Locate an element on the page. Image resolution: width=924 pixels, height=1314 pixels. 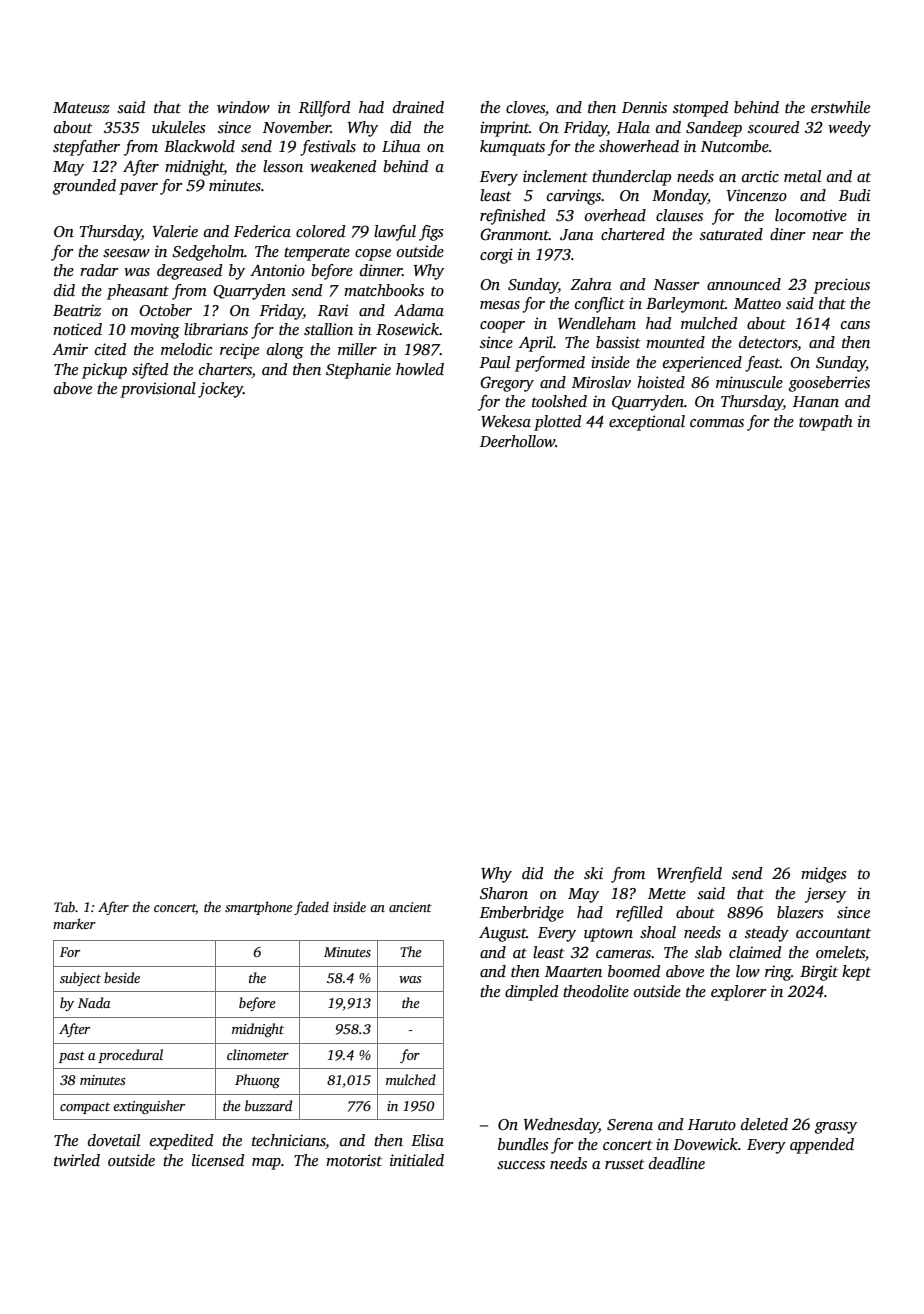
drained is located at coordinates (418, 107).
